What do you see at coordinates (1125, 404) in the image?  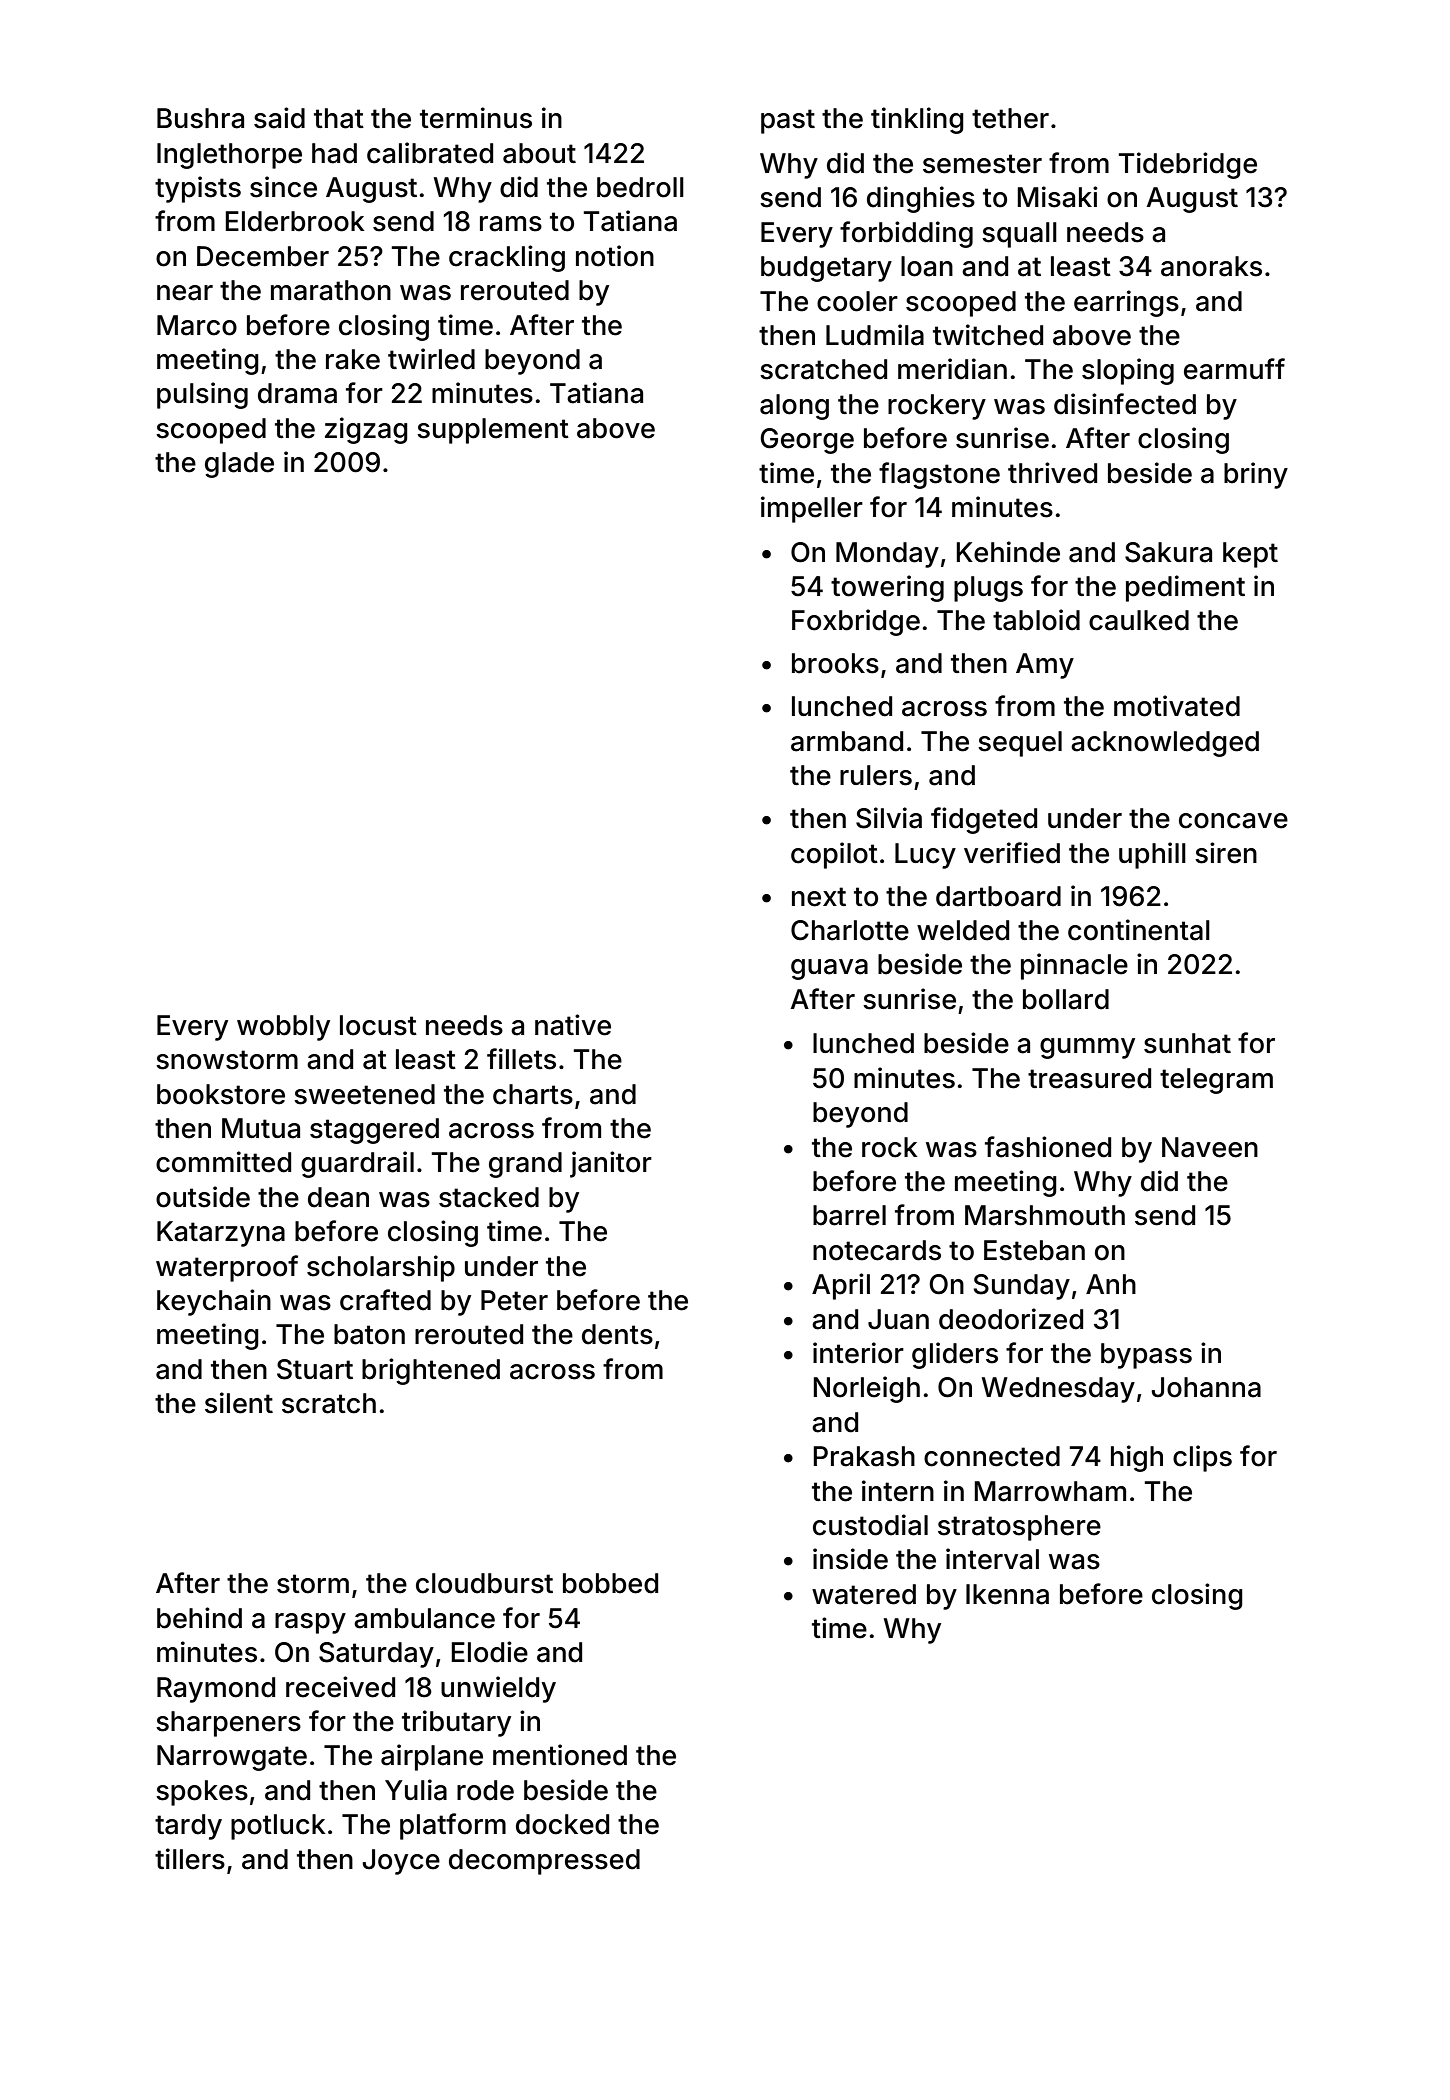 I see `disinfected` at bounding box center [1125, 404].
